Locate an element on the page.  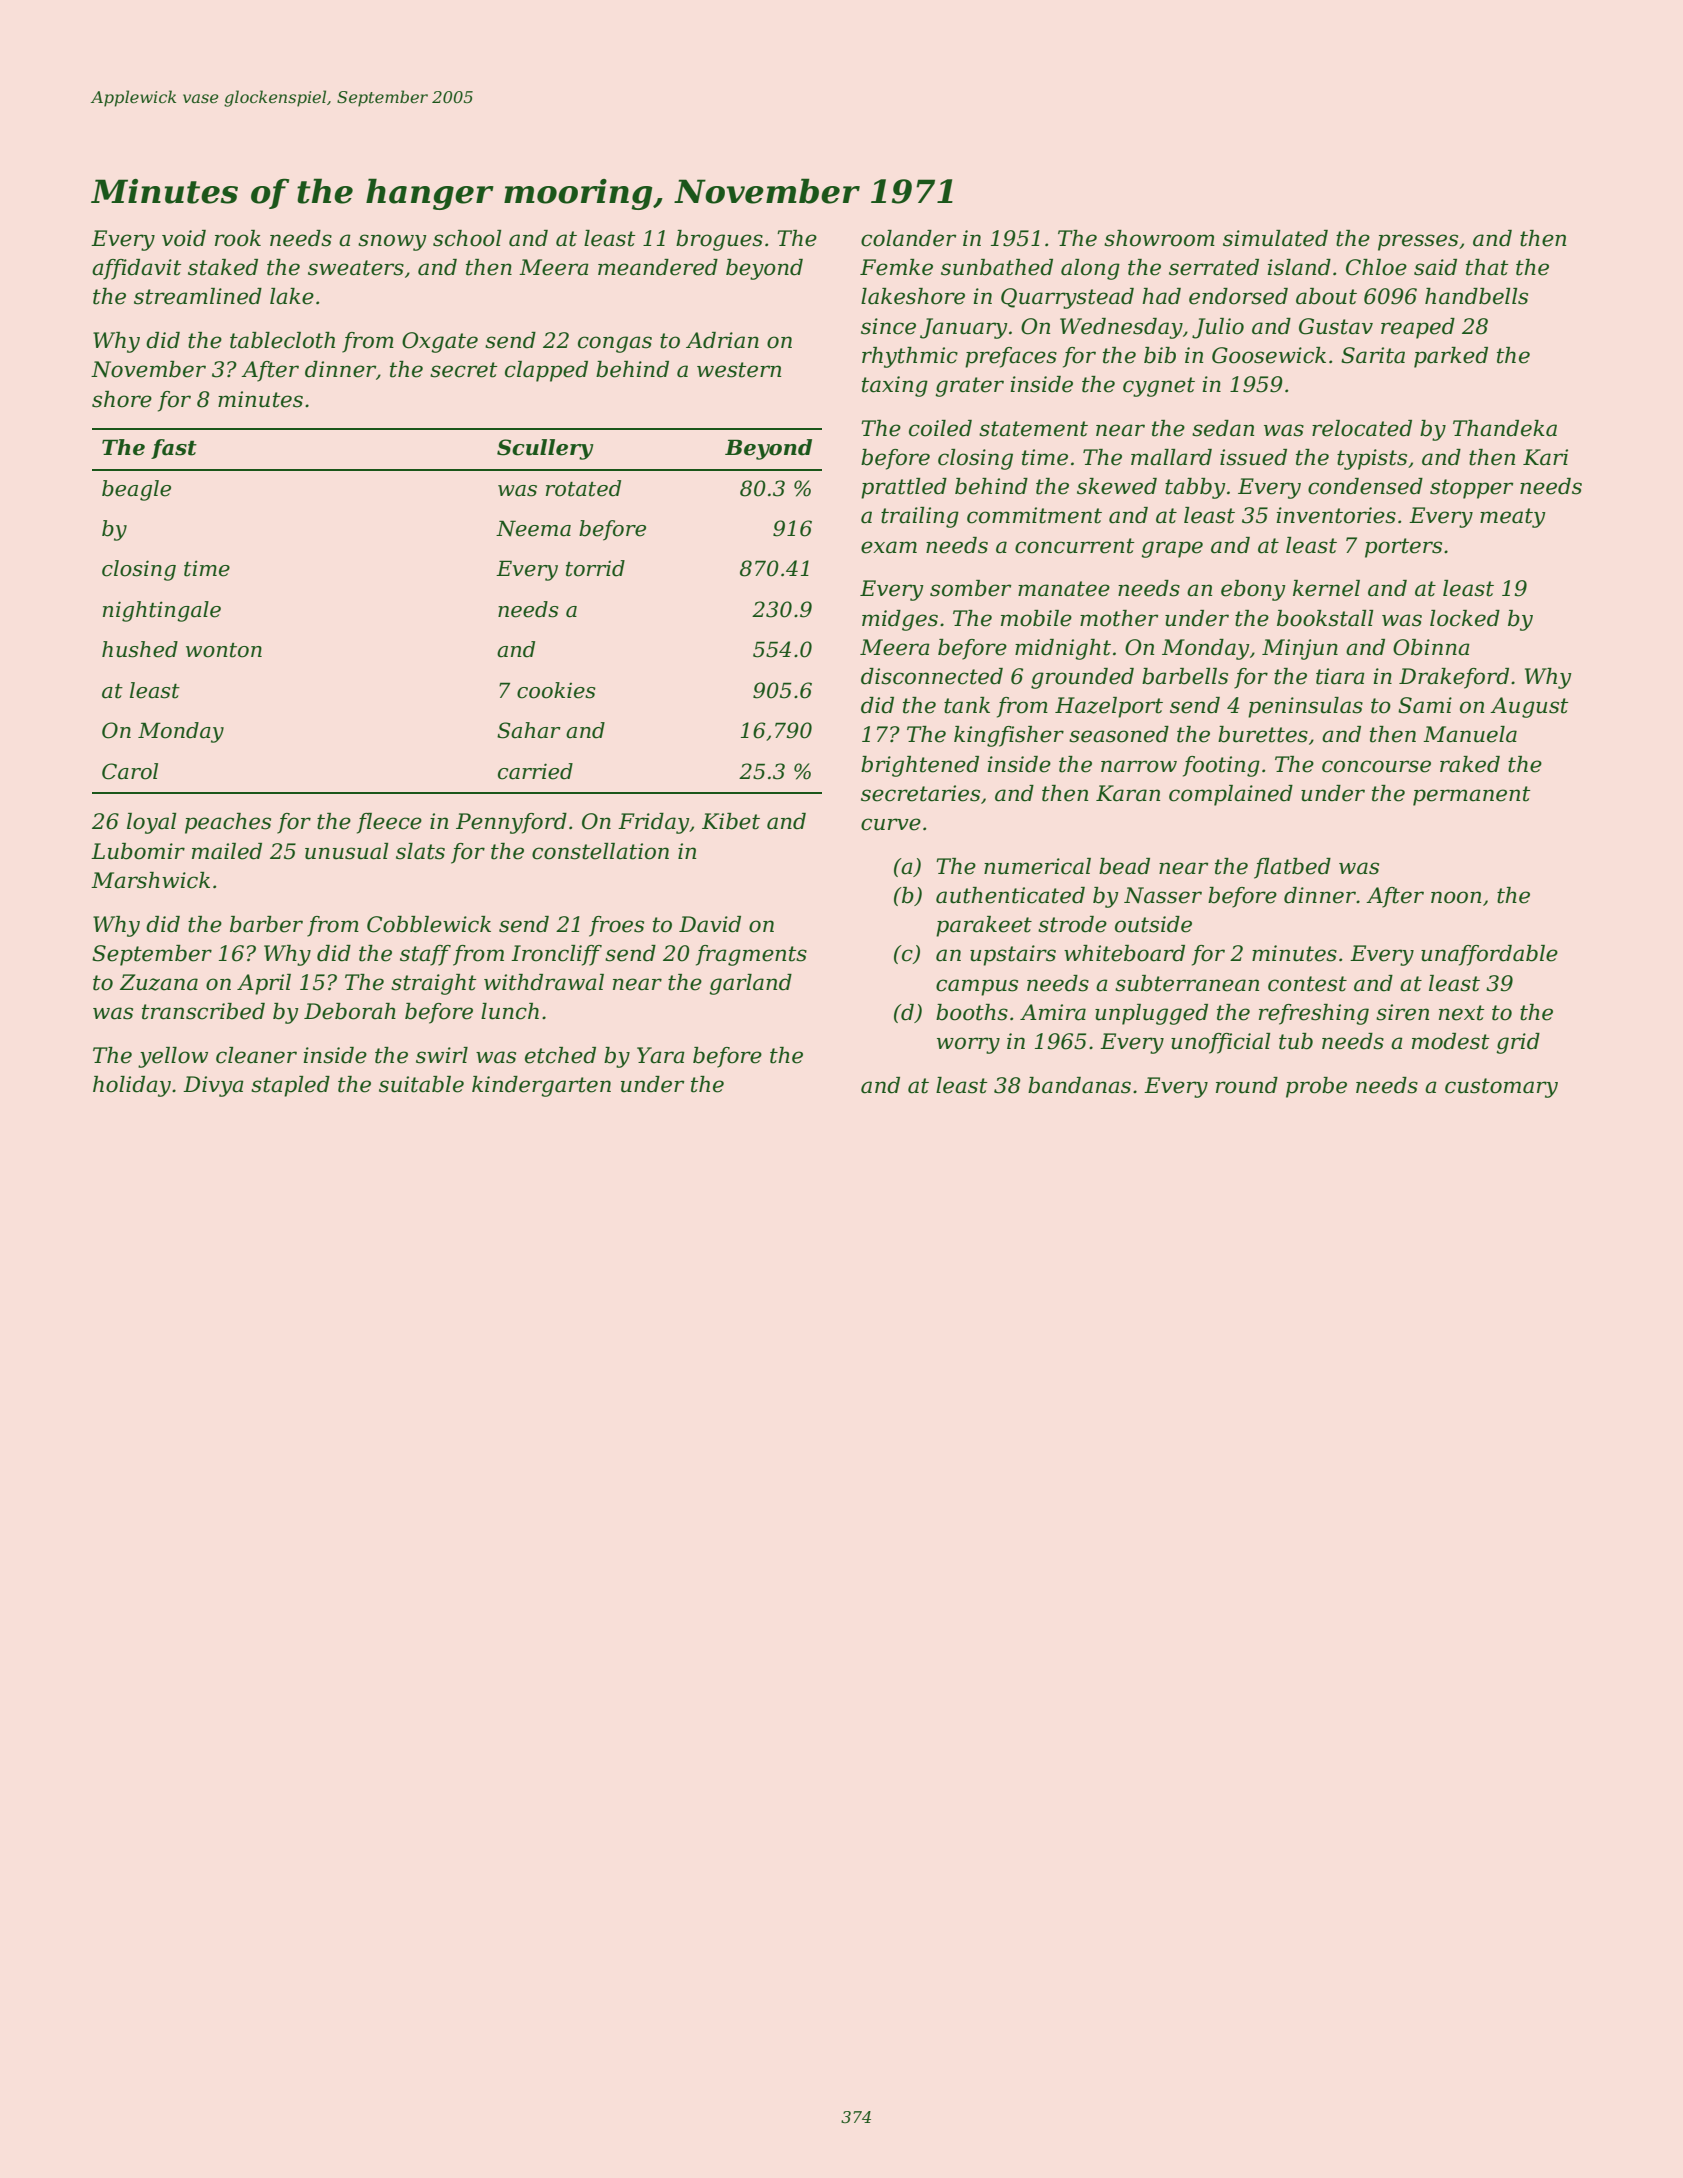
Scullery is located at coordinates (545, 449).
